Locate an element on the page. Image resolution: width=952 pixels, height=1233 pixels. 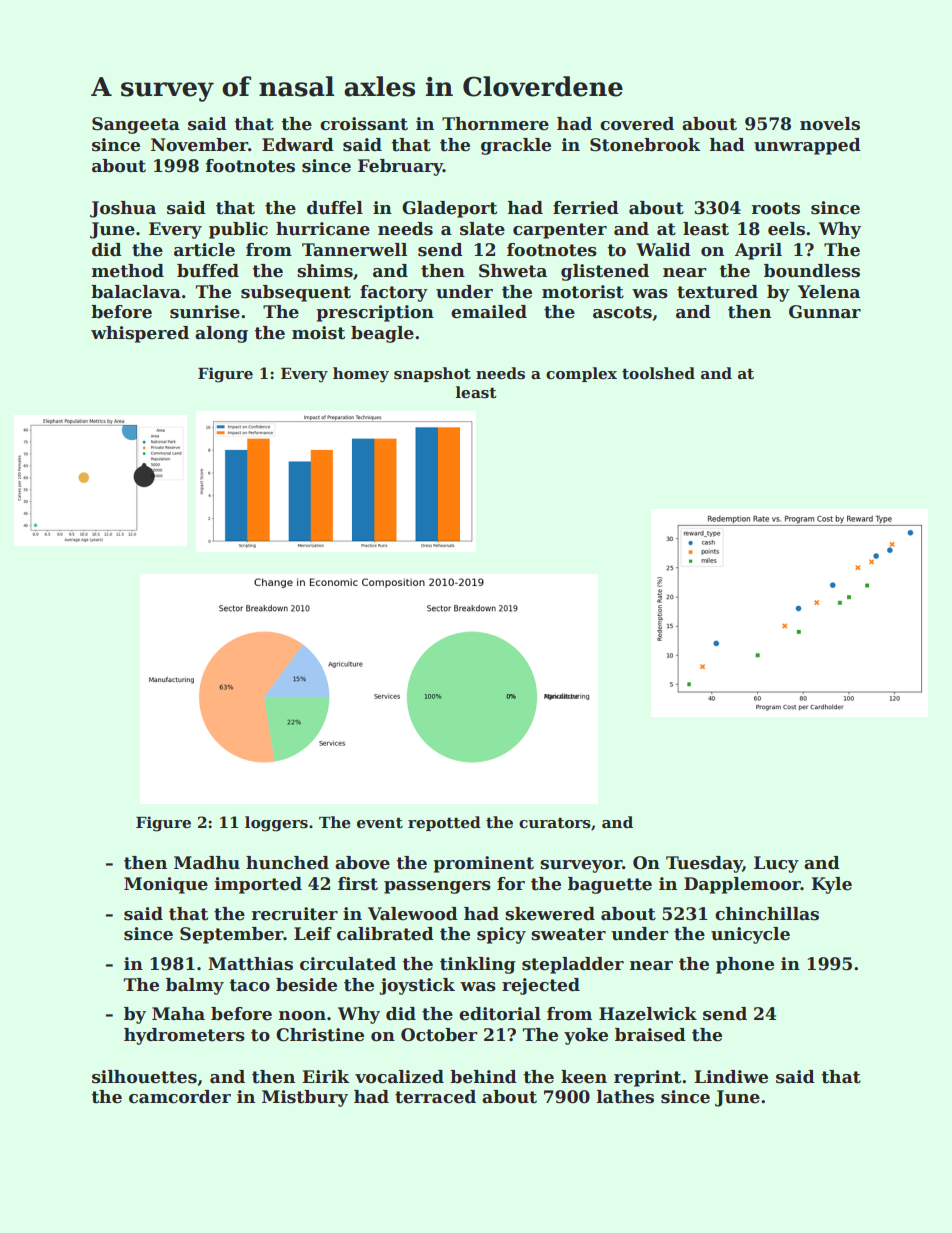
silhouettes is located at coordinates (144, 1077).
